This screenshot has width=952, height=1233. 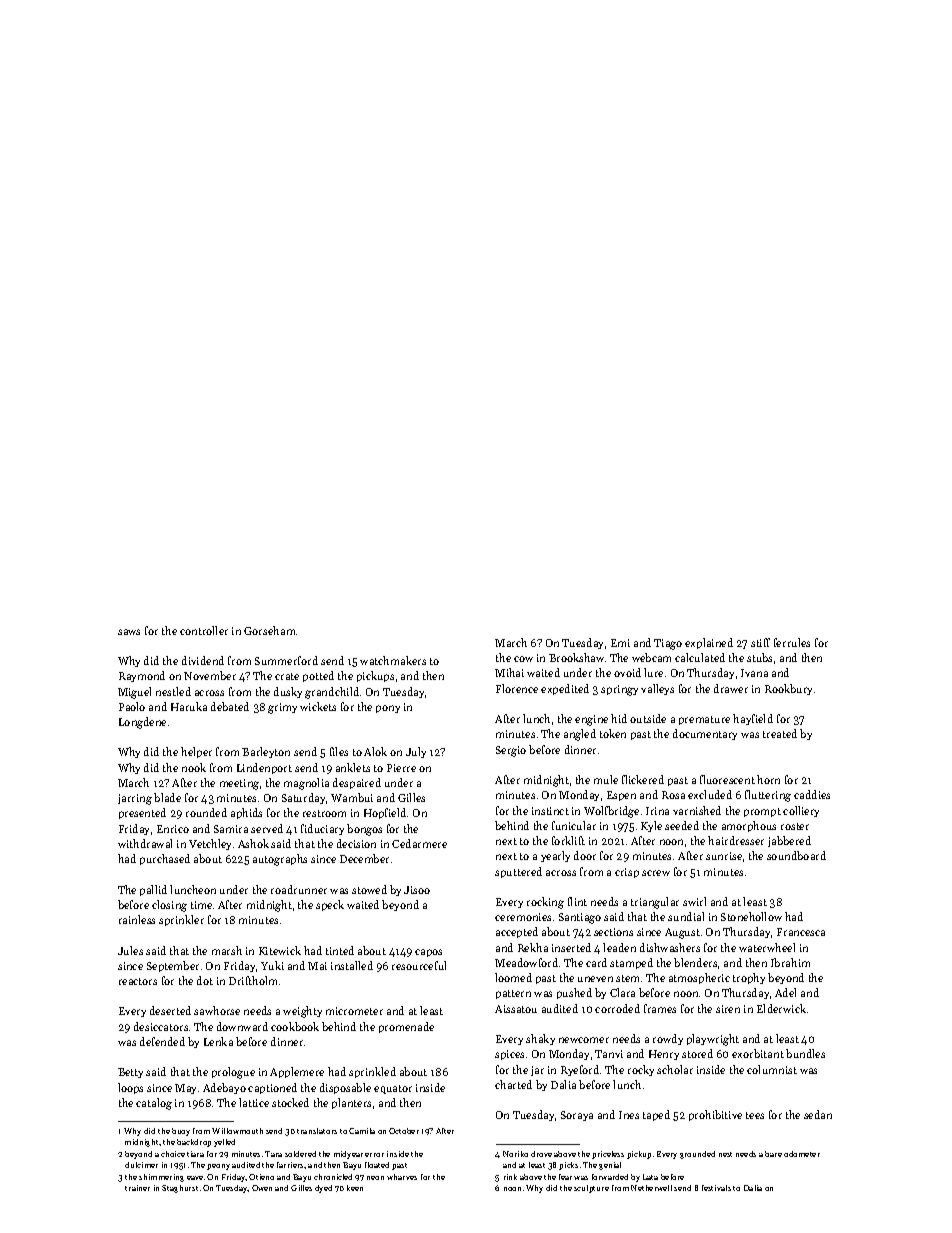 I want to click on autographs, so click(x=280, y=860).
